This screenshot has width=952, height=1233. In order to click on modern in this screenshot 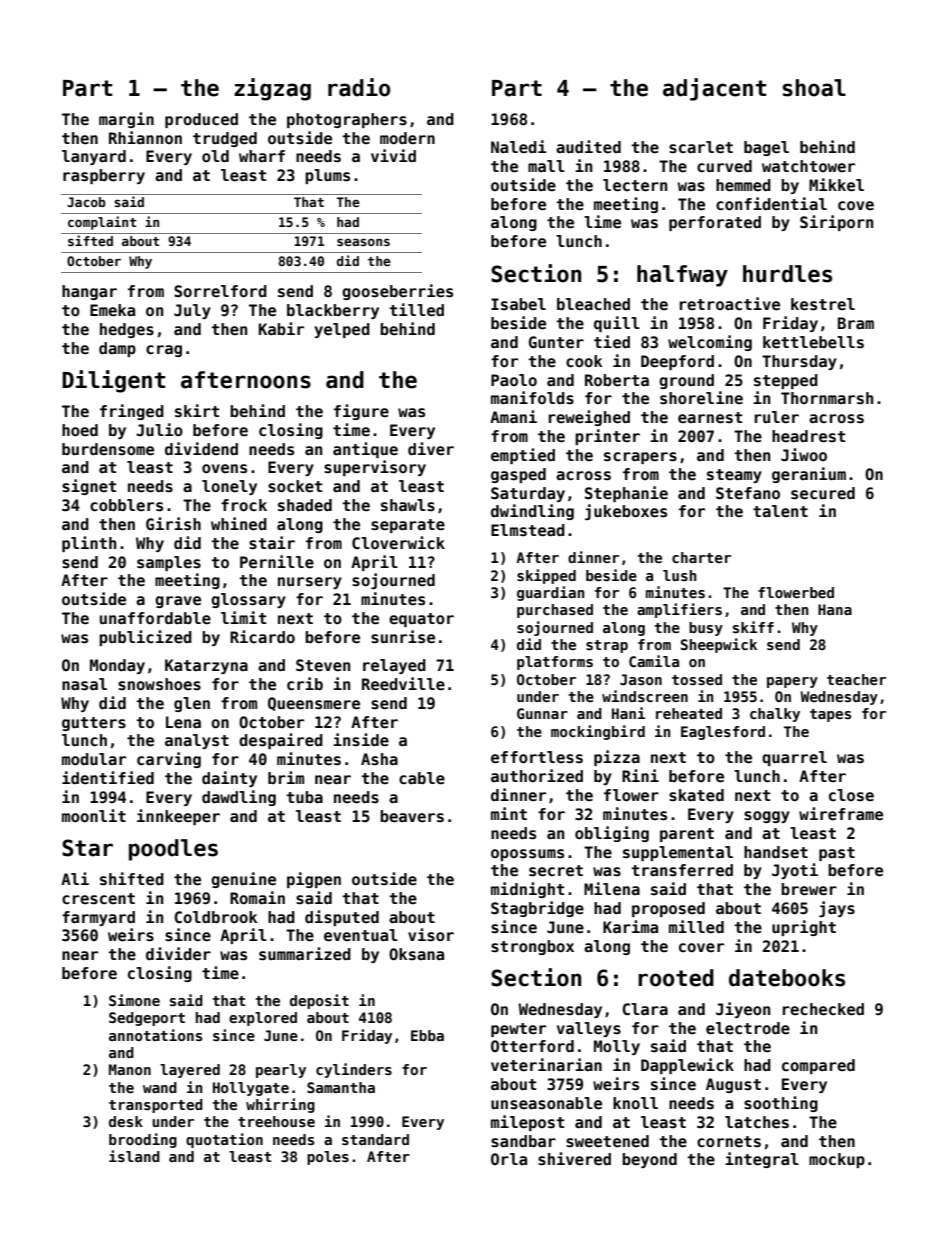, I will do `click(407, 138)`.
